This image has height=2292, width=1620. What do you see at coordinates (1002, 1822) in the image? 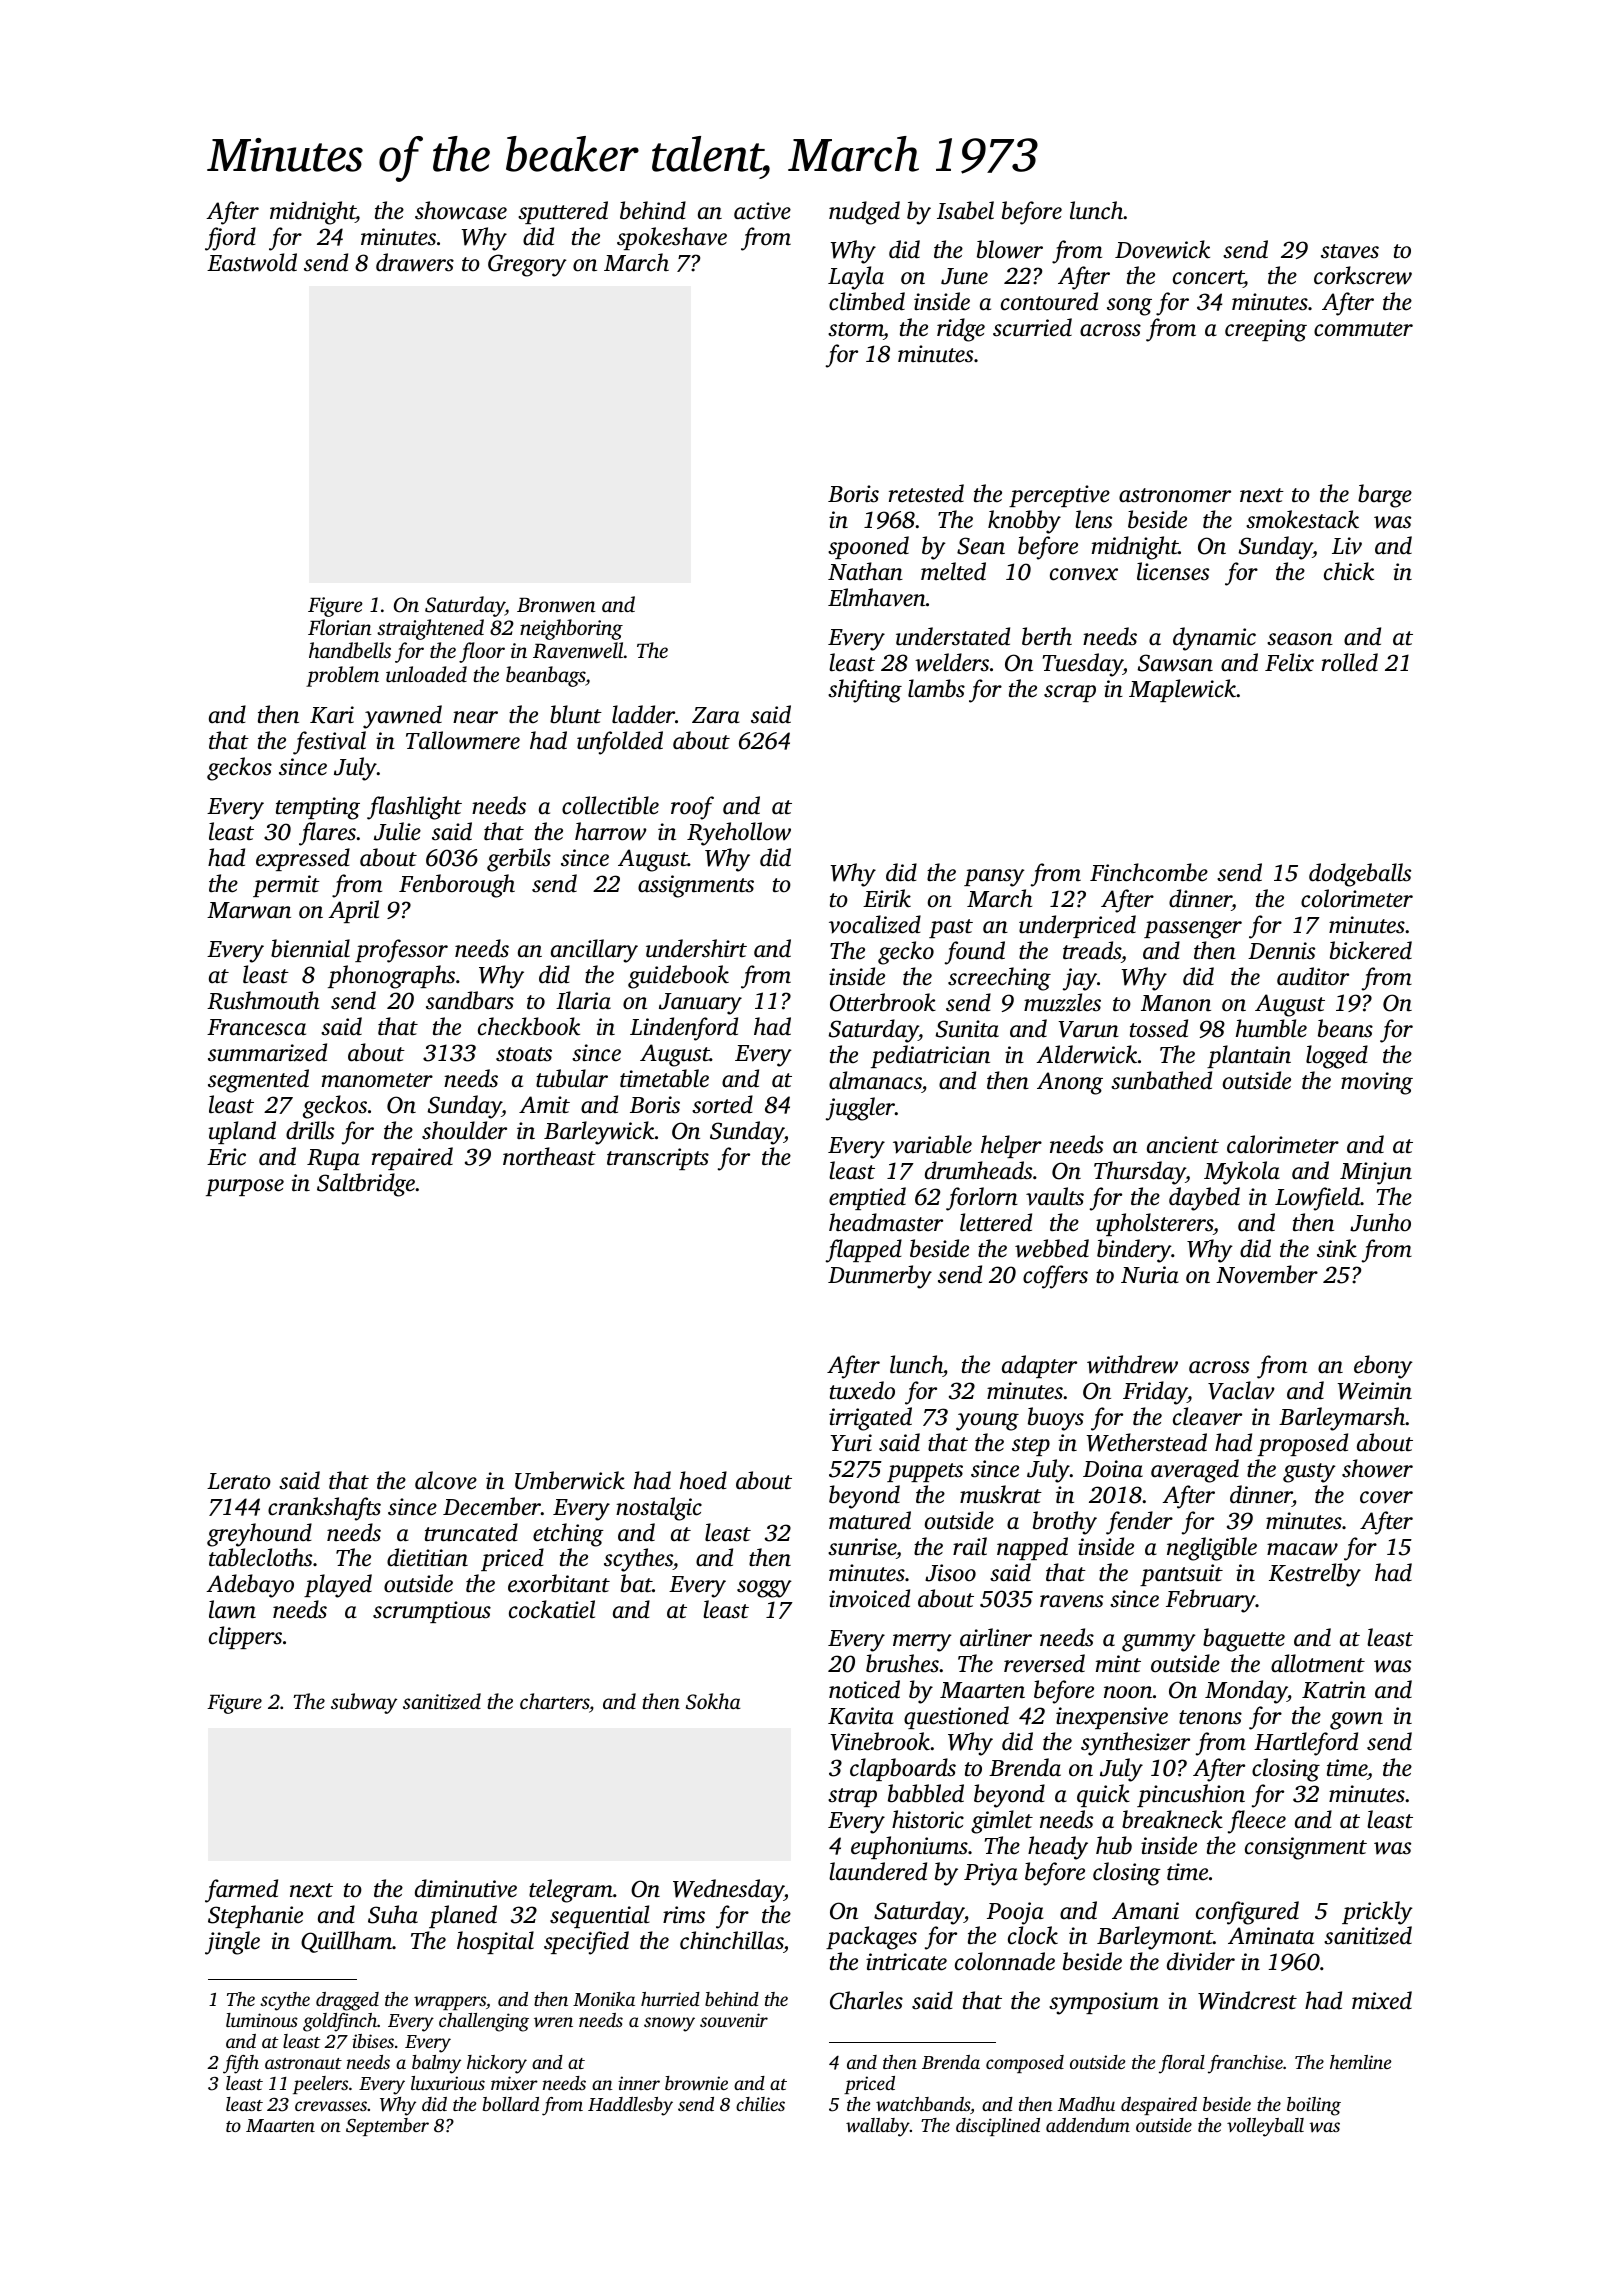
I see `gimlet` at bounding box center [1002, 1822].
